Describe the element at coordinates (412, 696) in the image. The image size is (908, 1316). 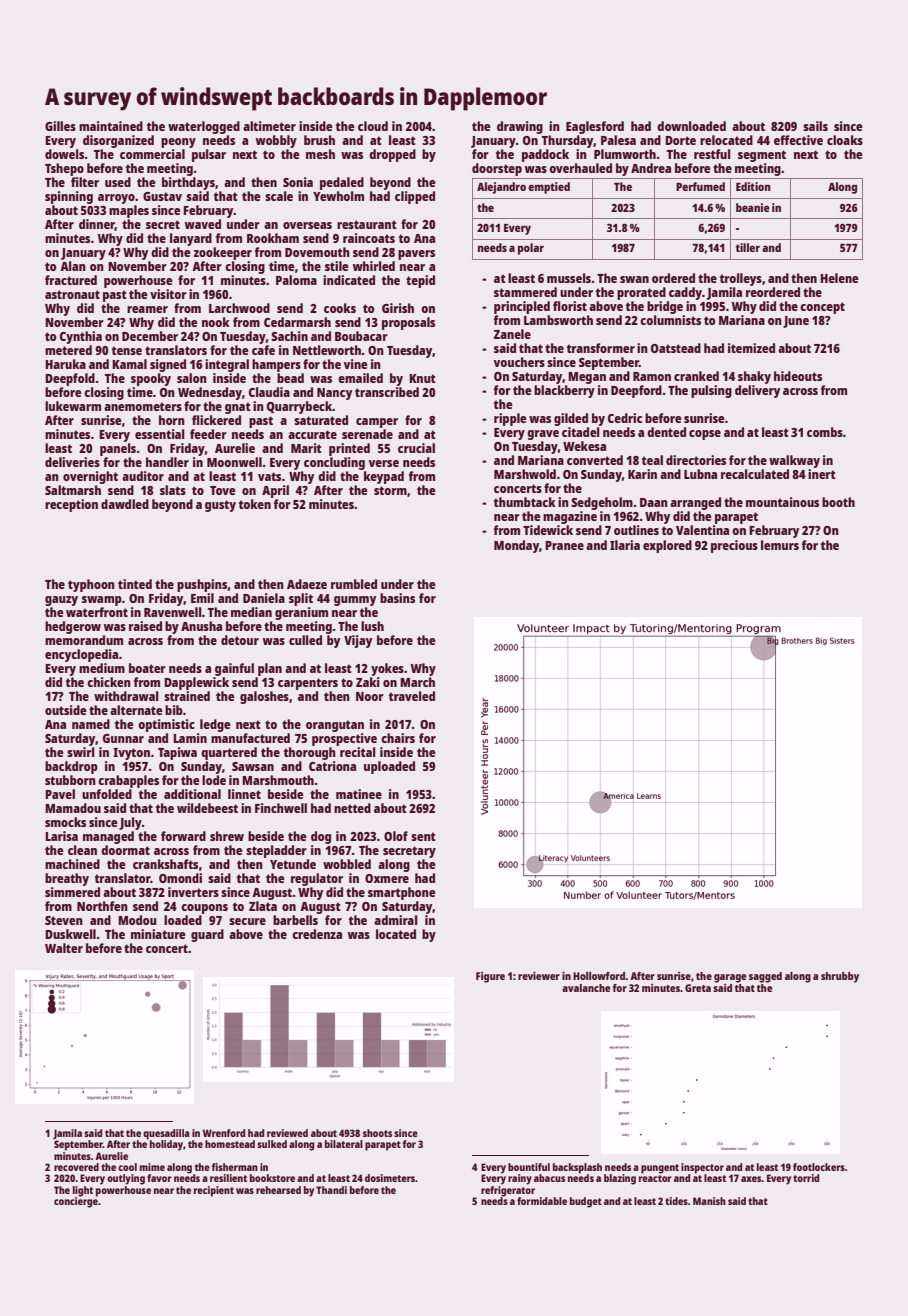
I see `traveled` at that location.
